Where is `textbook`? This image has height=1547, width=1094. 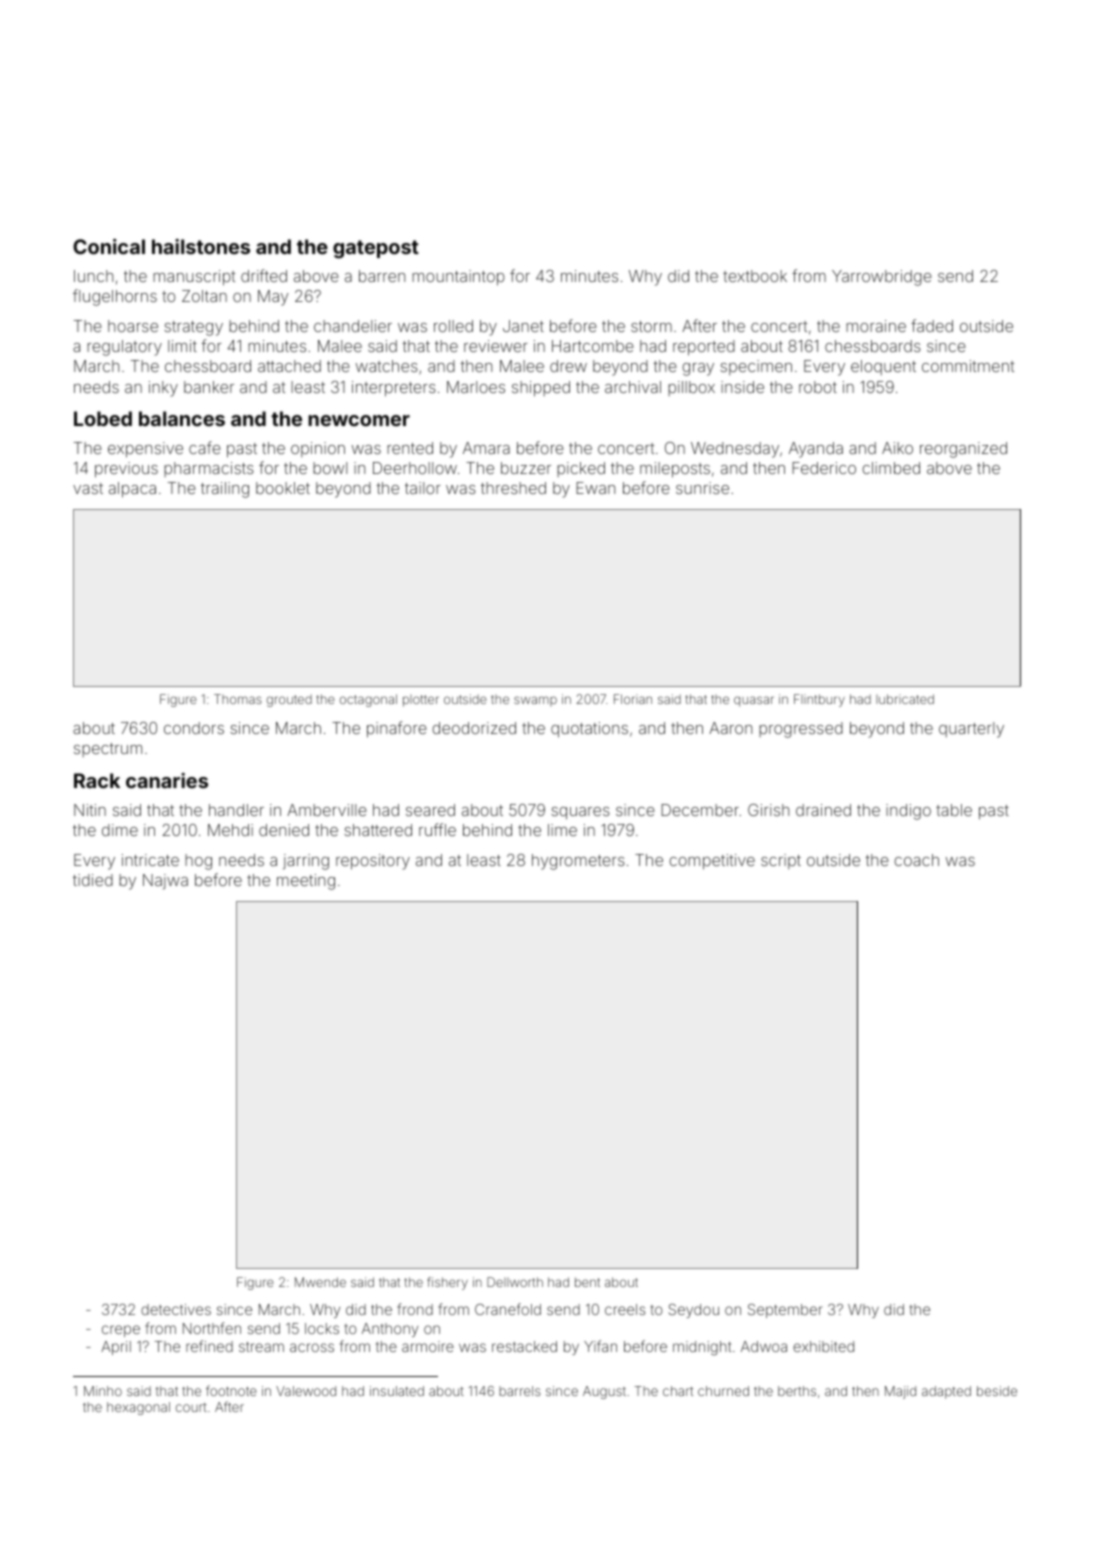 textbook is located at coordinates (755, 276).
